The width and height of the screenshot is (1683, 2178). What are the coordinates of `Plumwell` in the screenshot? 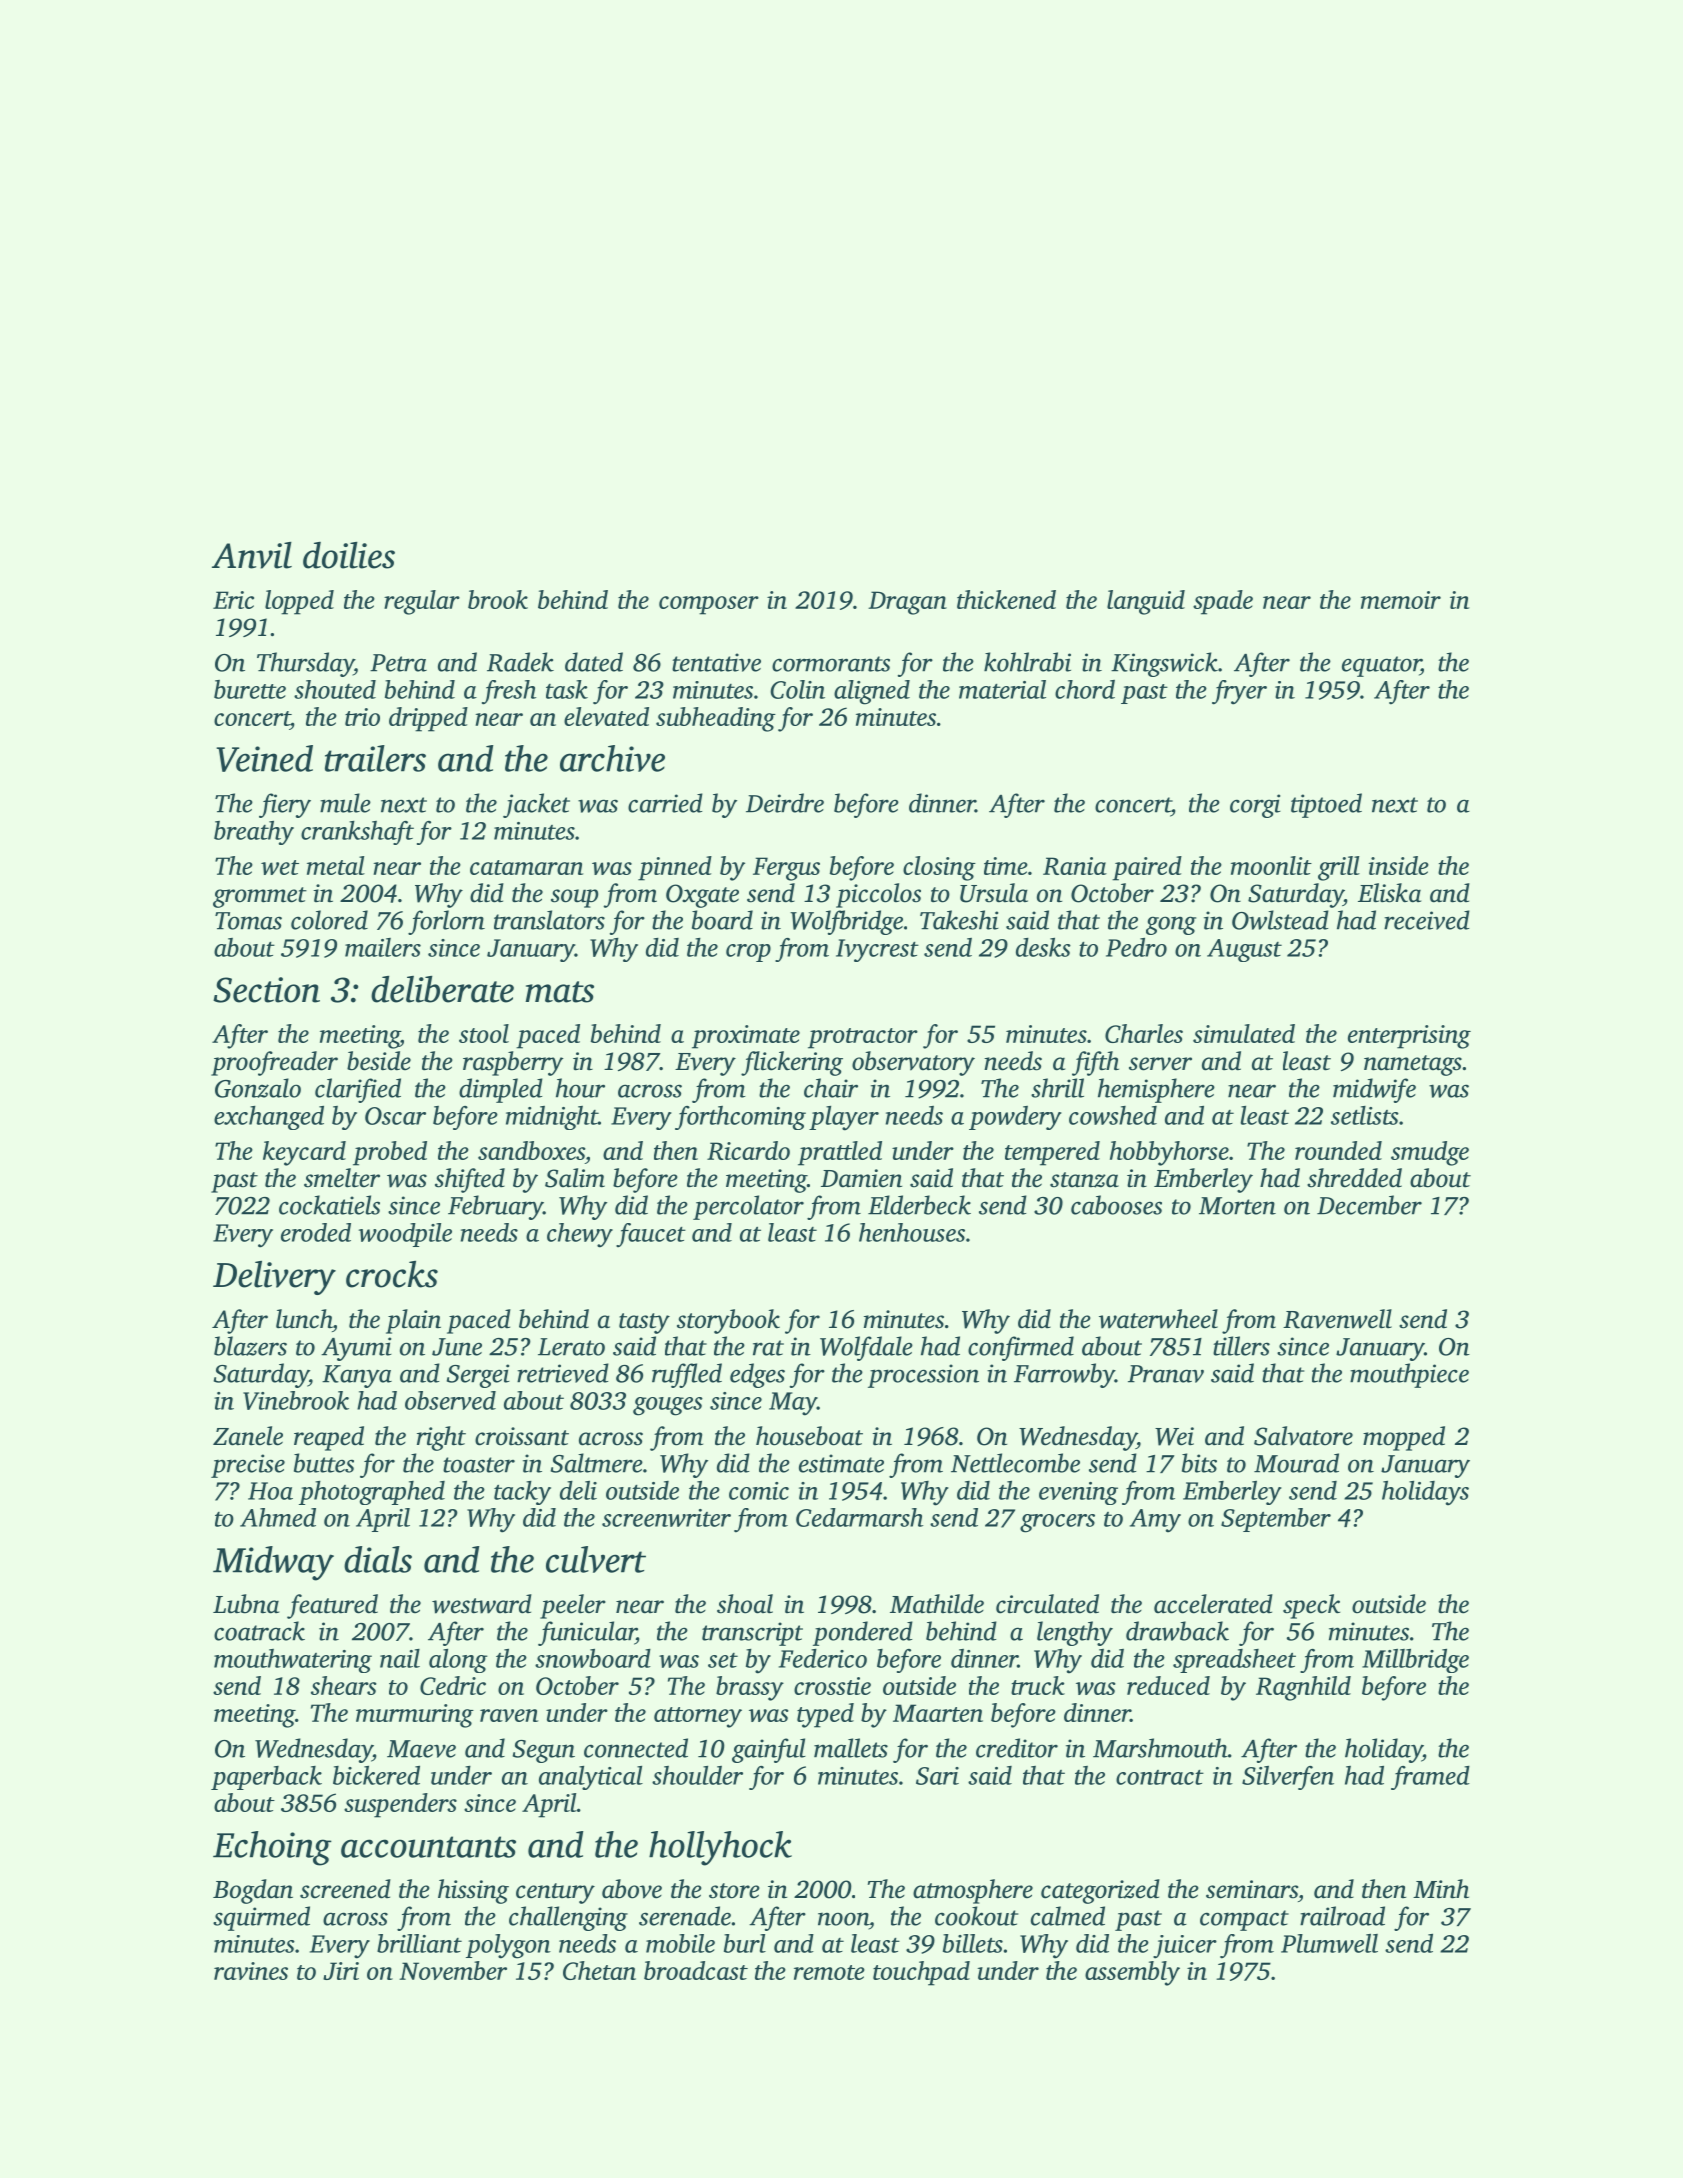 It's located at (1329, 1943).
